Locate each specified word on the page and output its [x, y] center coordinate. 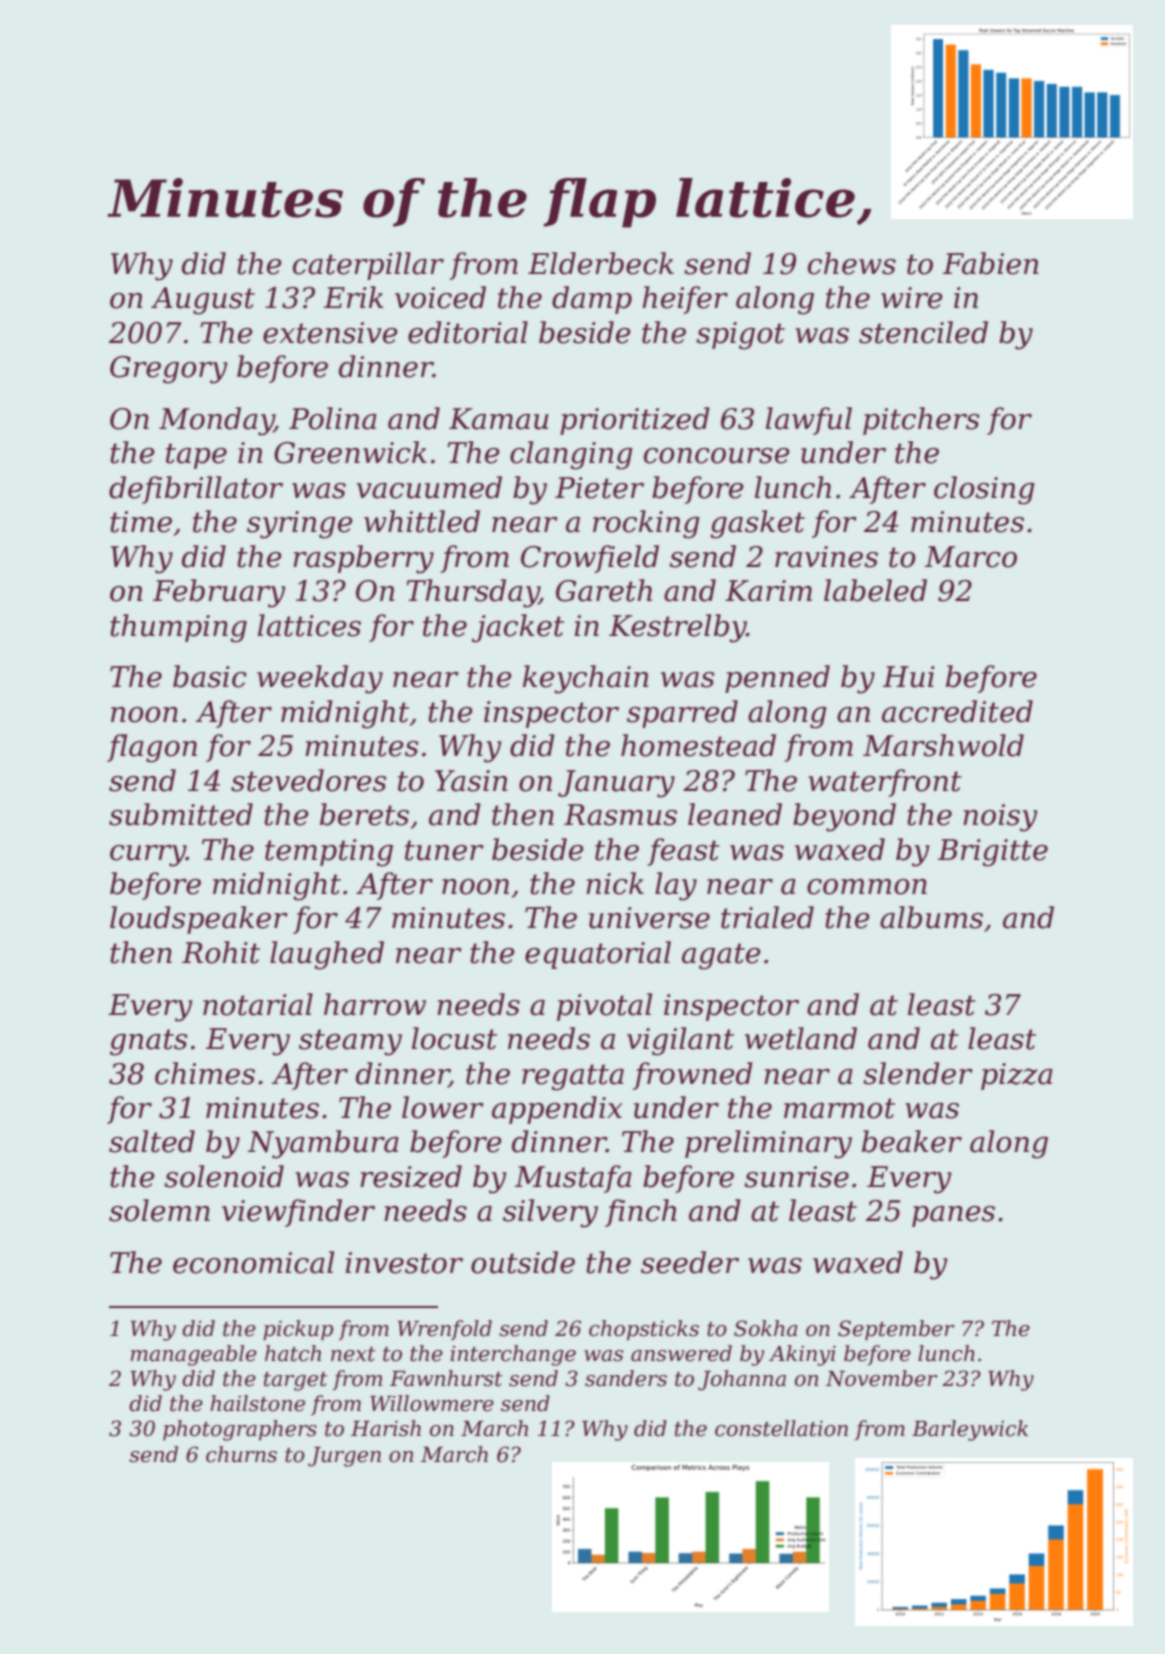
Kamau [499, 419]
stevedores [309, 780]
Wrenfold [444, 1330]
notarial [258, 1004]
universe [649, 918]
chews [852, 263]
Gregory [168, 370]
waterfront [885, 783]
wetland [801, 1038]
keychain [586, 679]
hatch [293, 1353]
